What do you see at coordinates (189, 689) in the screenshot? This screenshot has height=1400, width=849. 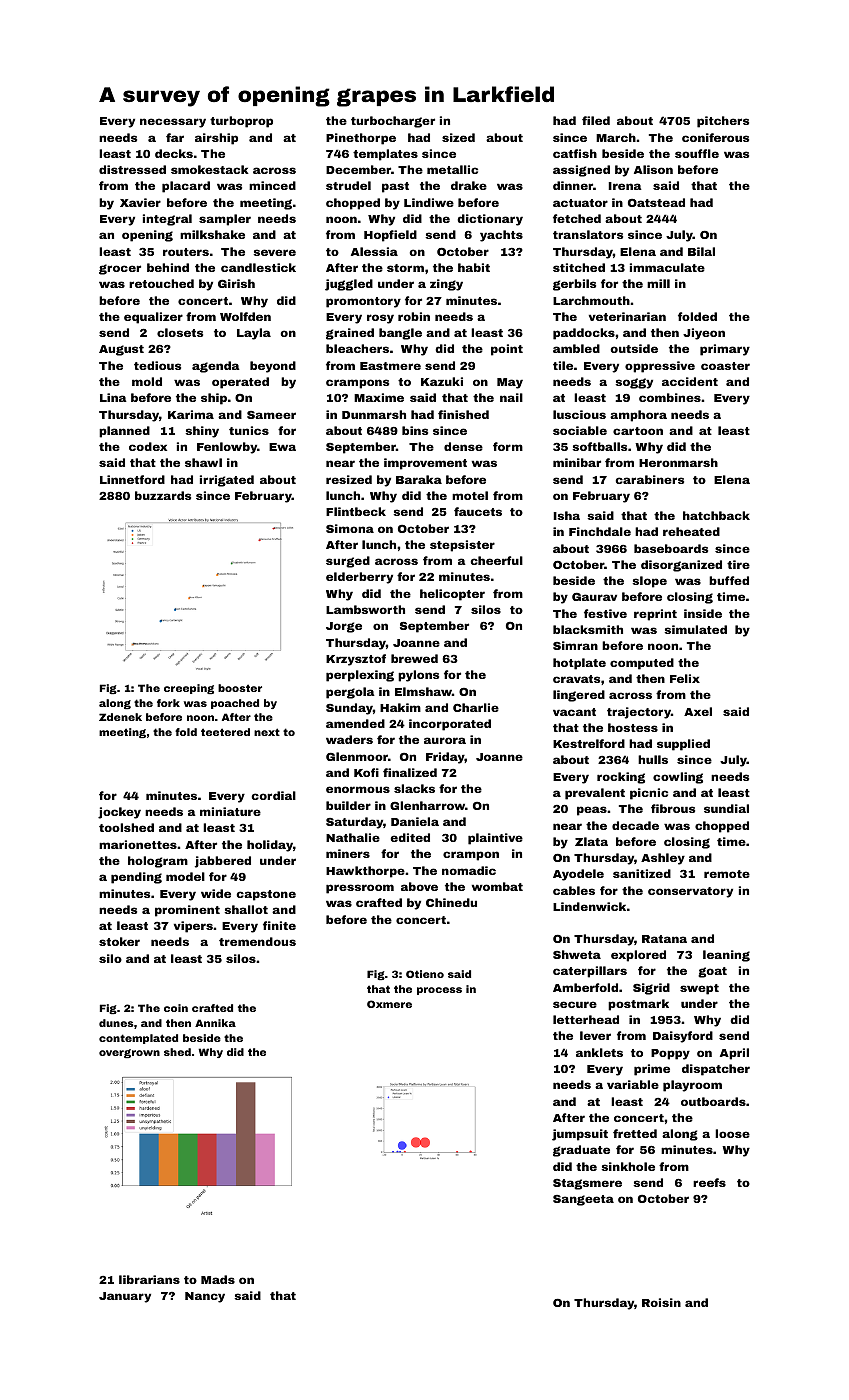 I see `creeping` at bounding box center [189, 689].
